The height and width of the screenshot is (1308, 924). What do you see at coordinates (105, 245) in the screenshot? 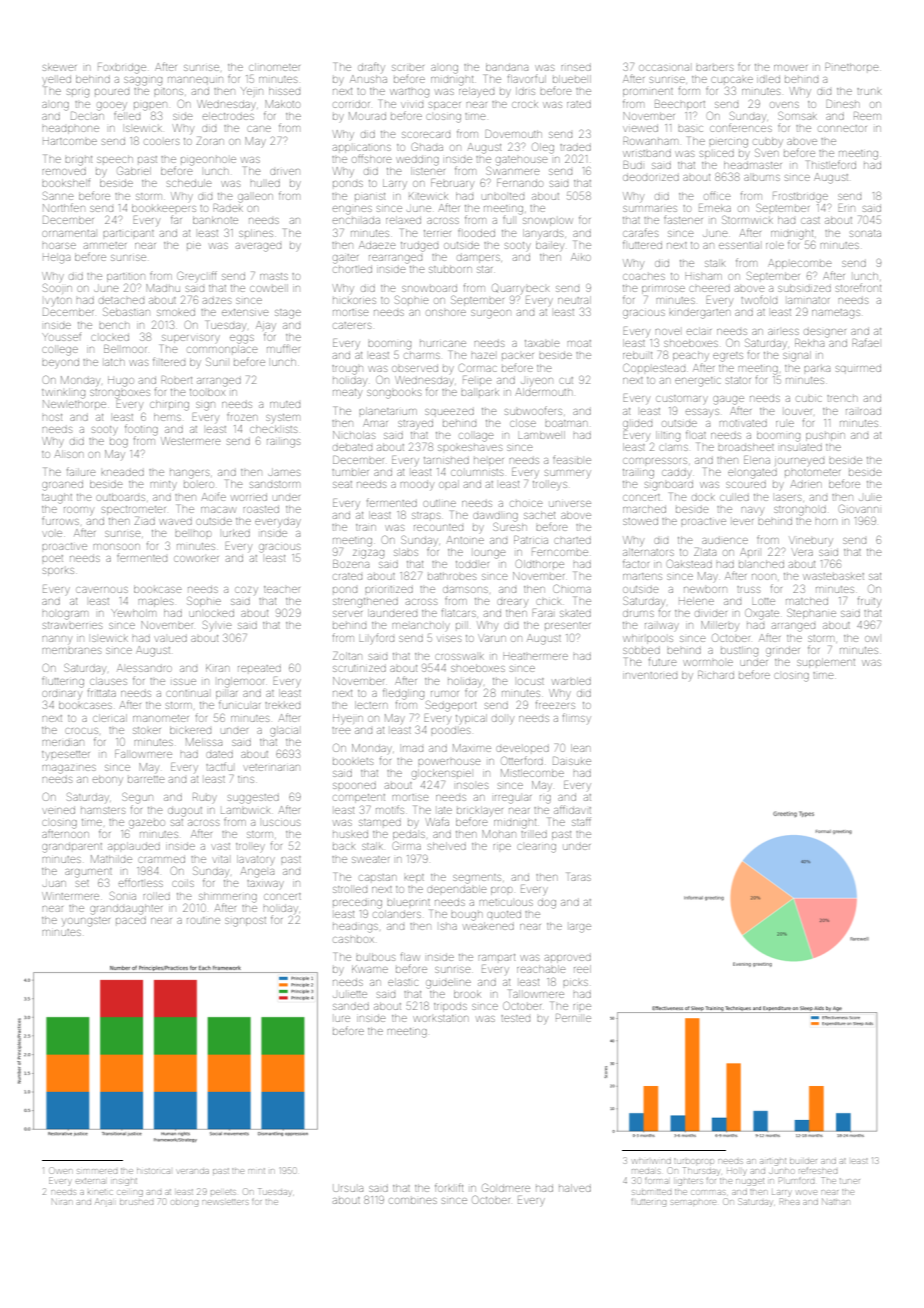
I see `ammeter` at bounding box center [105, 245].
